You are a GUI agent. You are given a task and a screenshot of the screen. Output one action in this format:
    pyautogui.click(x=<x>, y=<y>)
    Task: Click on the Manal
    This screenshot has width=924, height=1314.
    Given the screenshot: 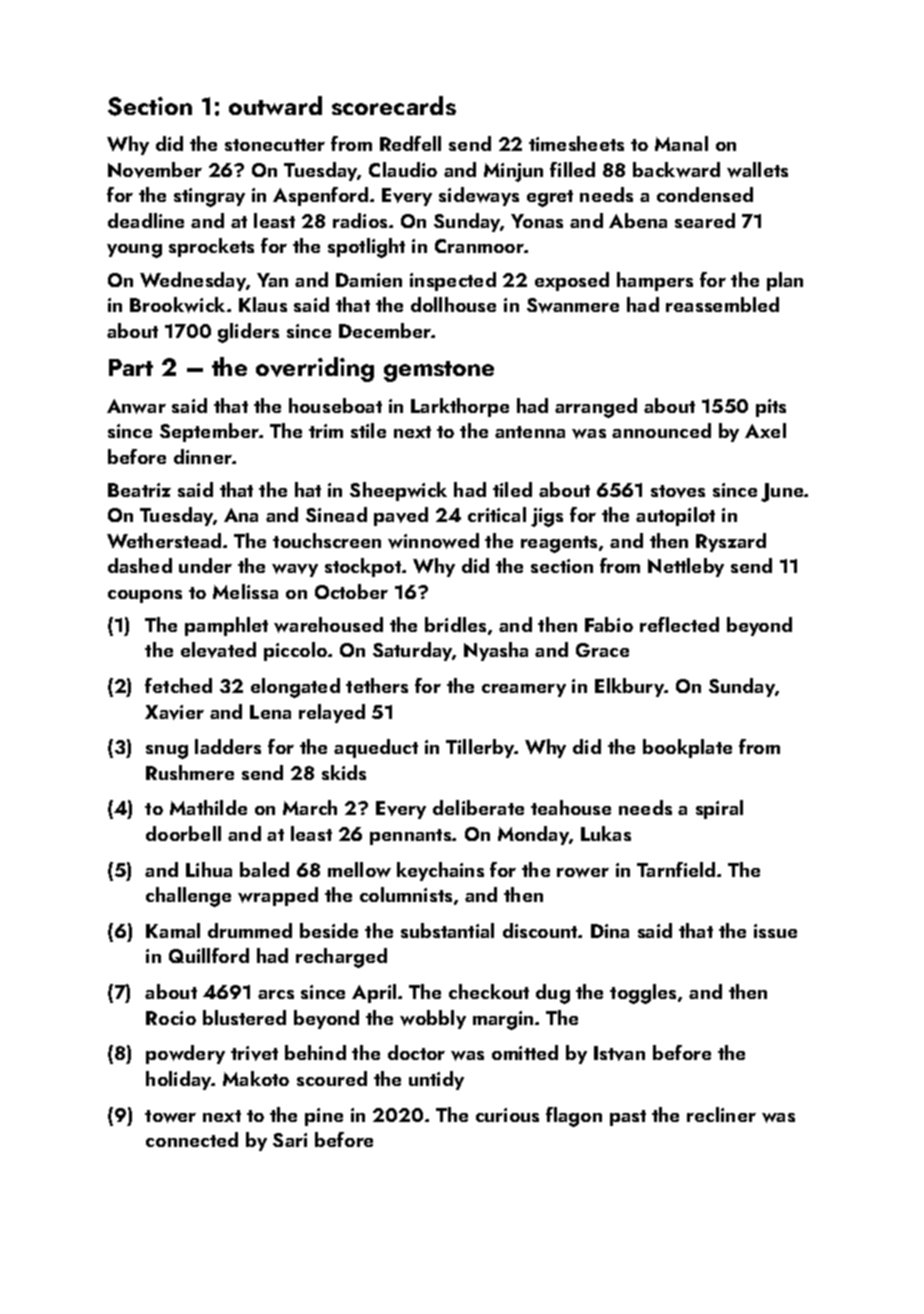 What is the action you would take?
    pyautogui.click(x=681, y=143)
